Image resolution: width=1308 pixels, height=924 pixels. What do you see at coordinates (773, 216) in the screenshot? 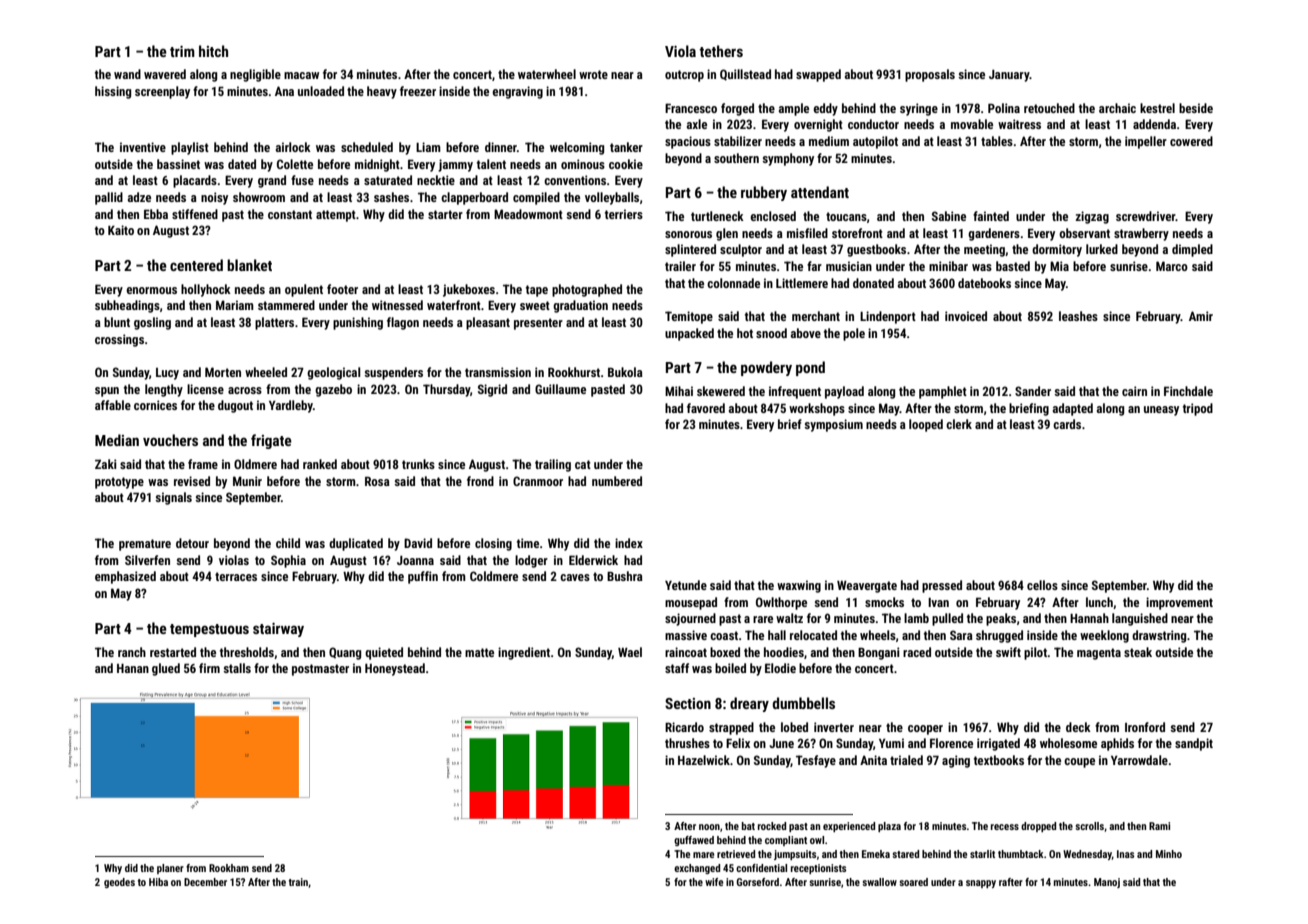
I see `enclosed` at bounding box center [773, 216].
